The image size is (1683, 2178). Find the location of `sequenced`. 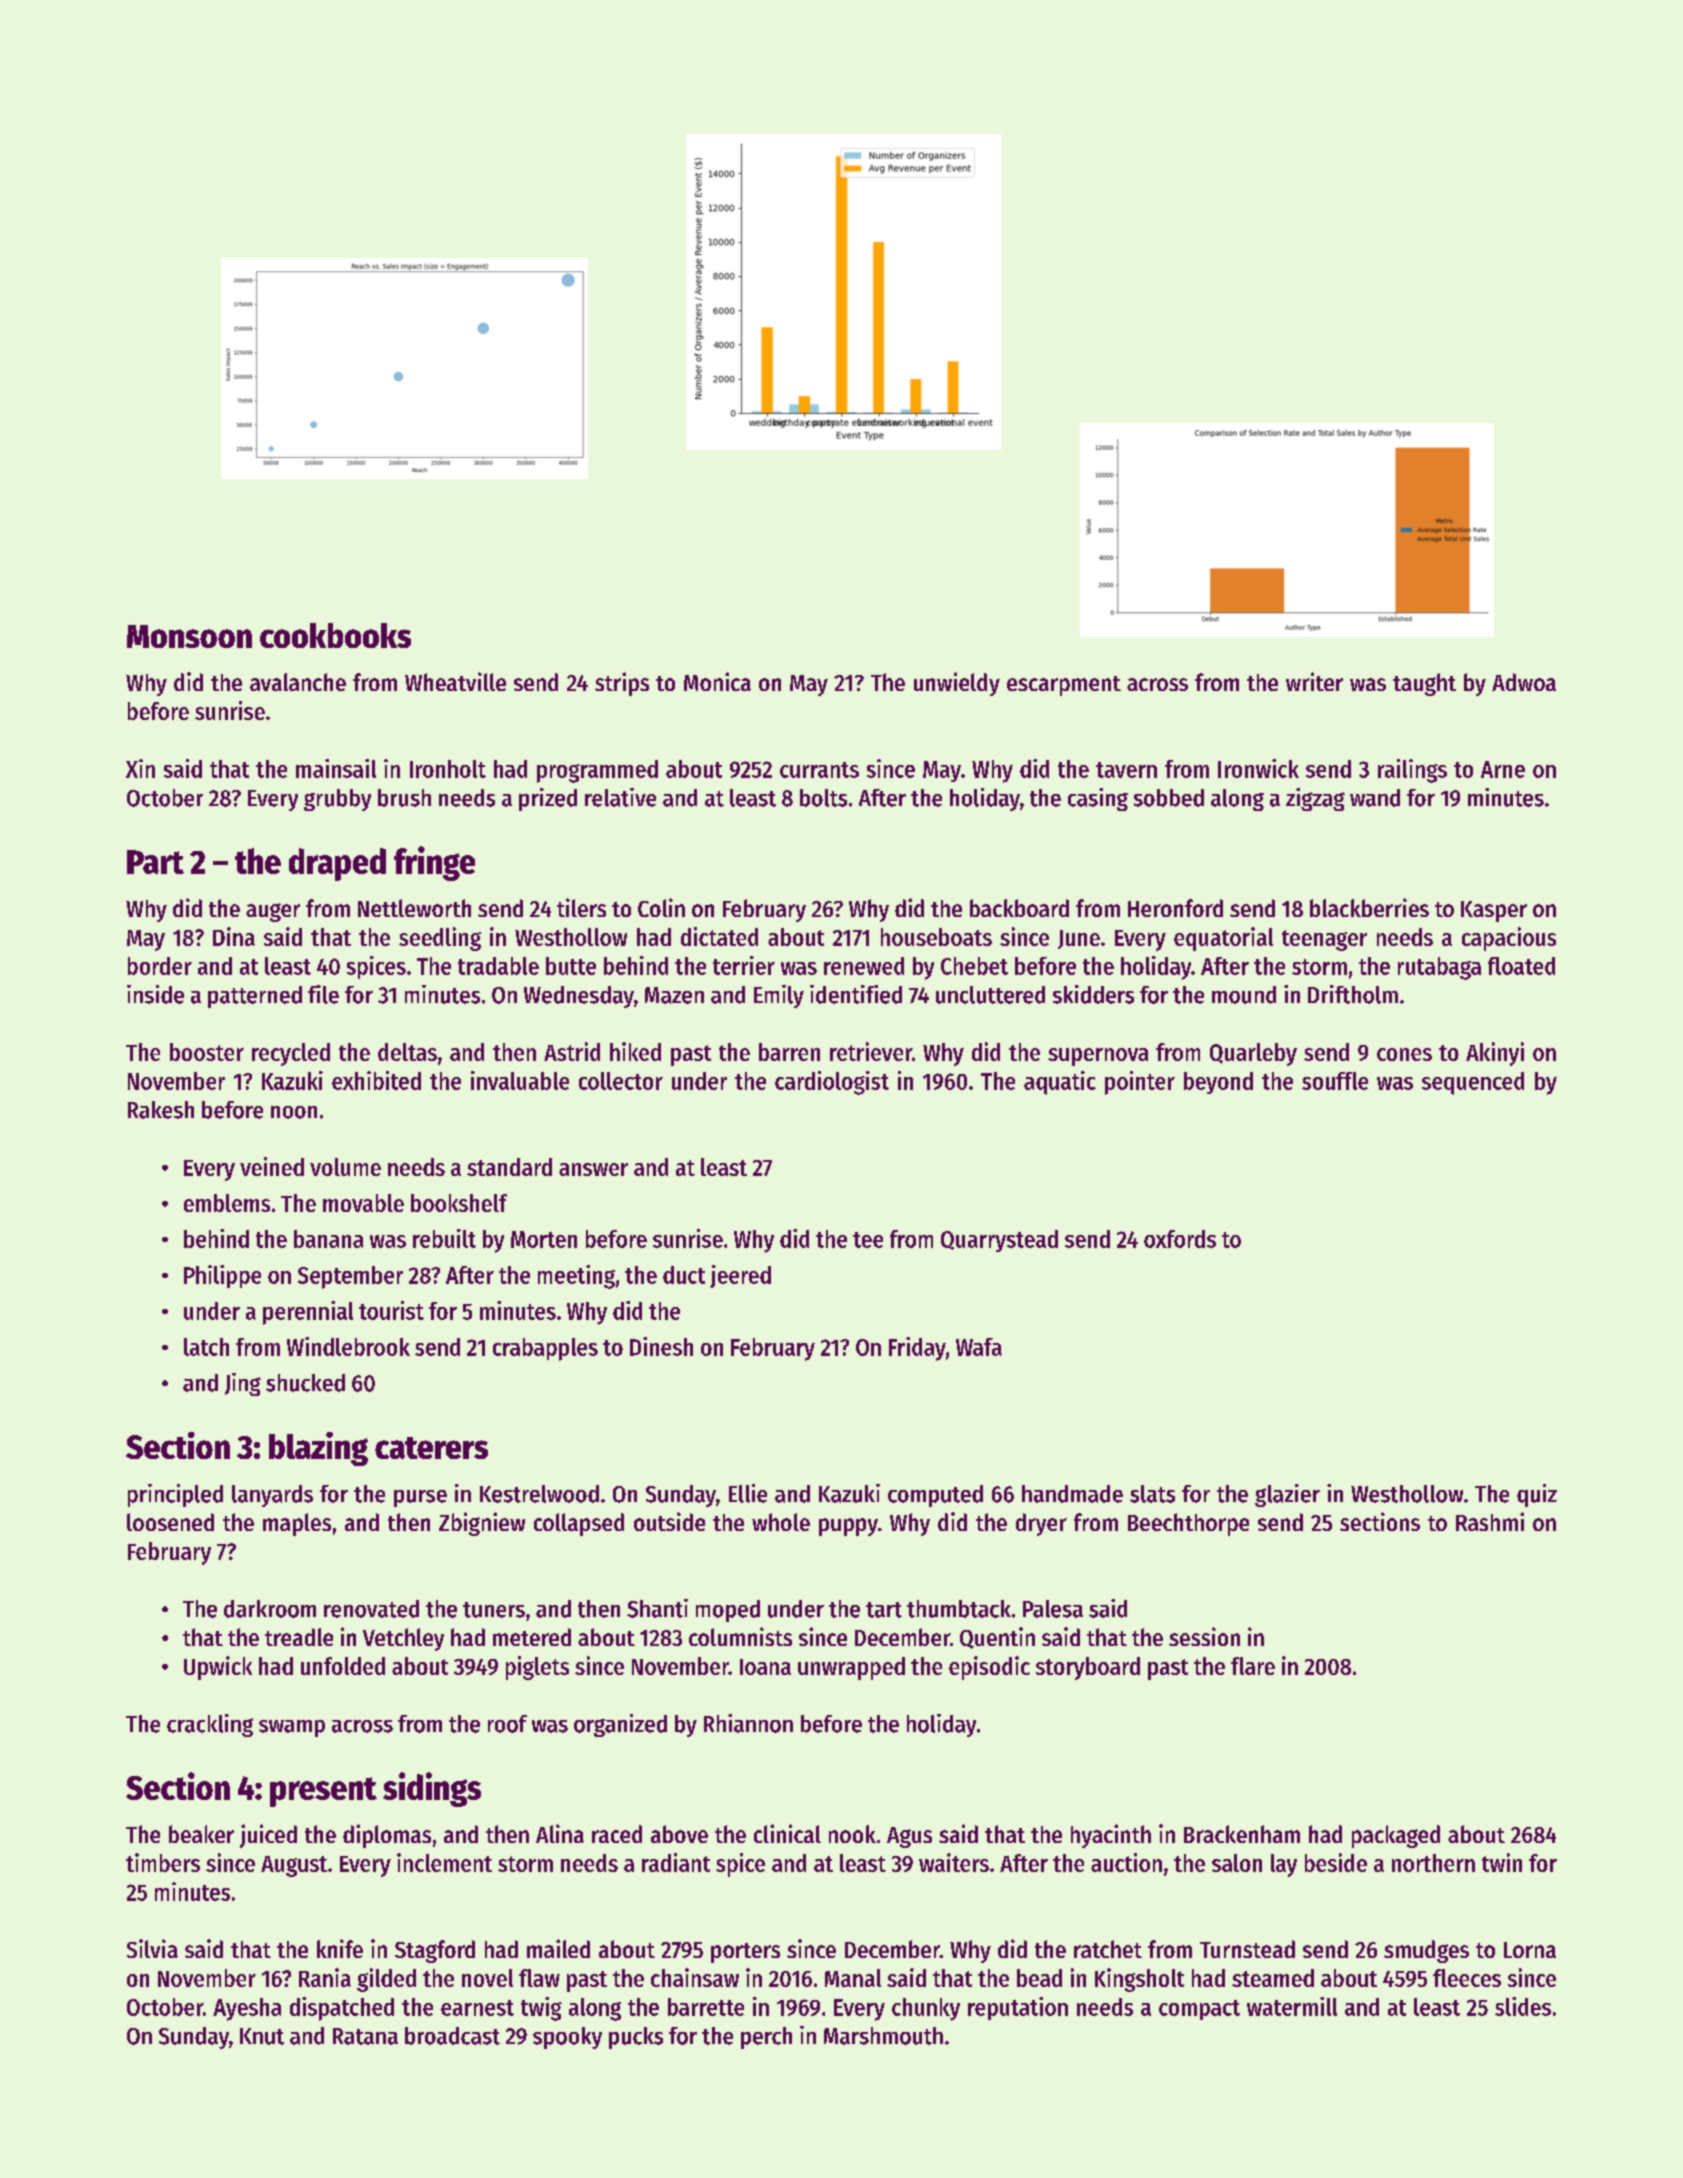

sequenced is located at coordinates (1473, 1083).
